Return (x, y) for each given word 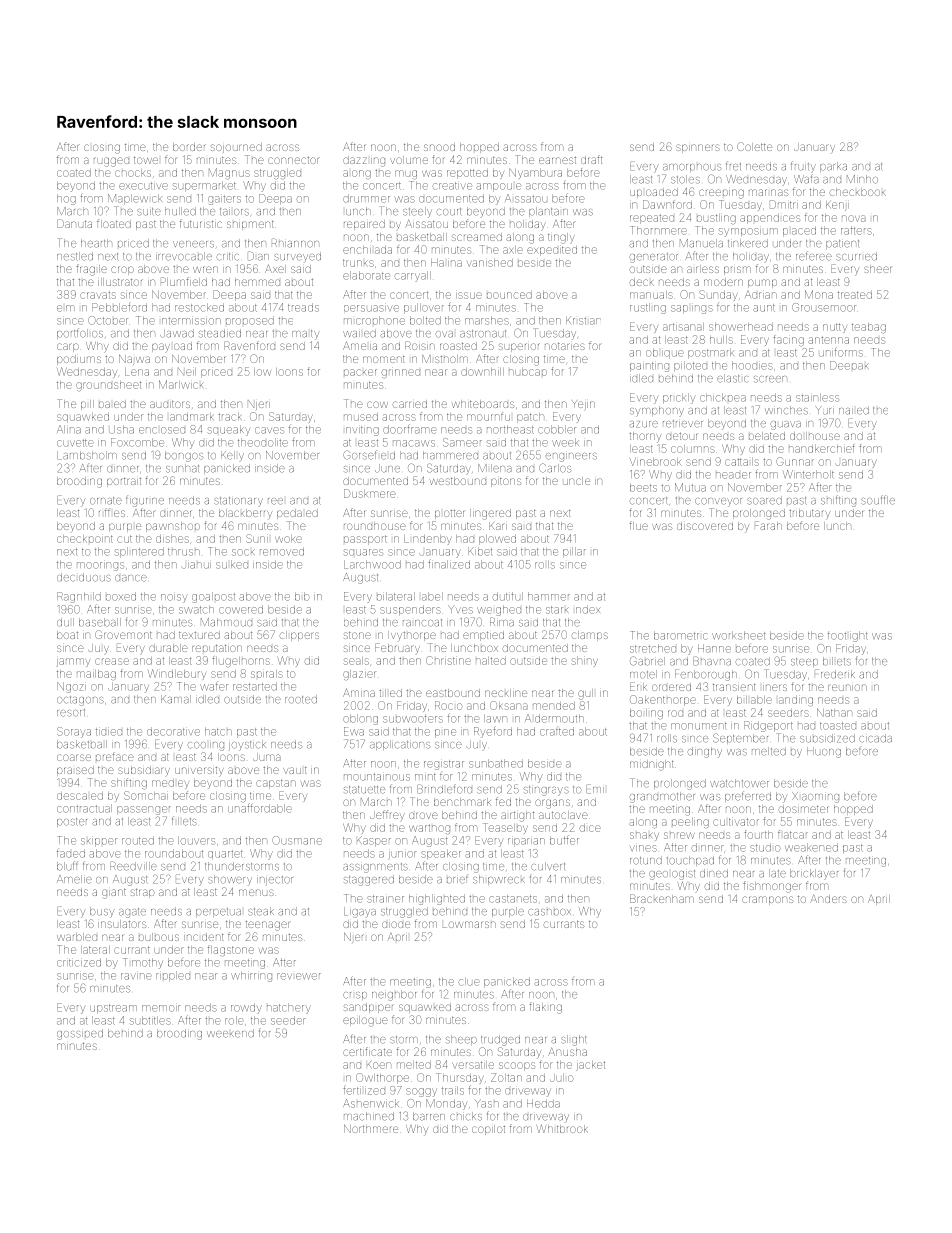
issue (469, 295)
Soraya (74, 732)
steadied (220, 333)
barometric (681, 635)
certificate (367, 1051)
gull (585, 694)
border (189, 147)
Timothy (143, 963)
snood (439, 147)
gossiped (80, 1034)
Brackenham (662, 898)
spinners (698, 148)
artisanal (683, 327)
